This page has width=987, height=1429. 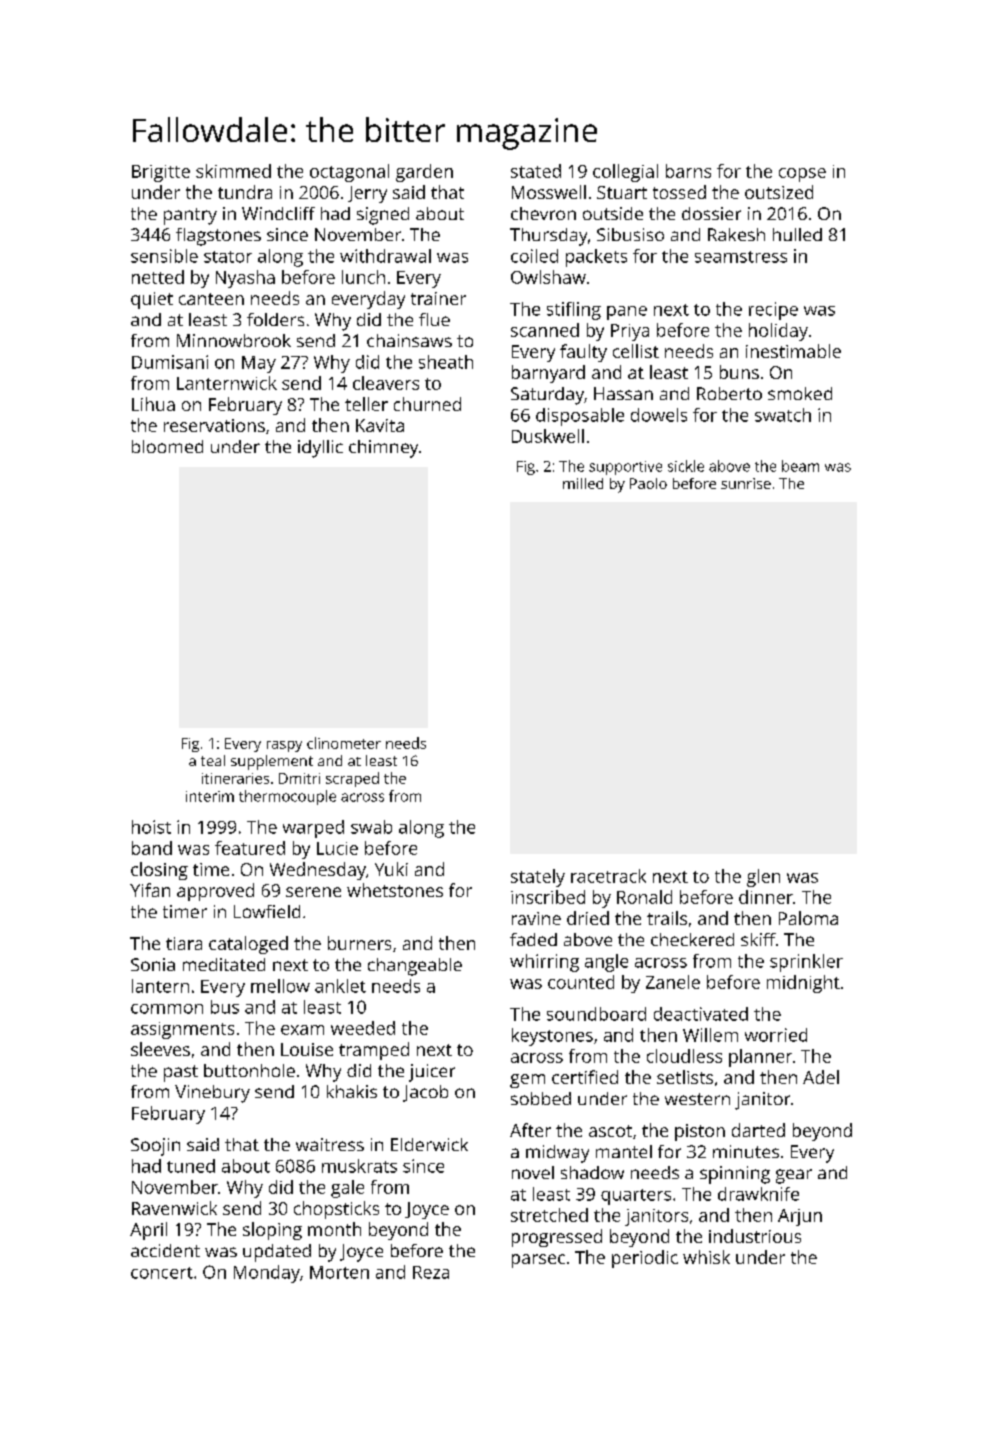 I want to click on tiara, so click(x=184, y=943).
